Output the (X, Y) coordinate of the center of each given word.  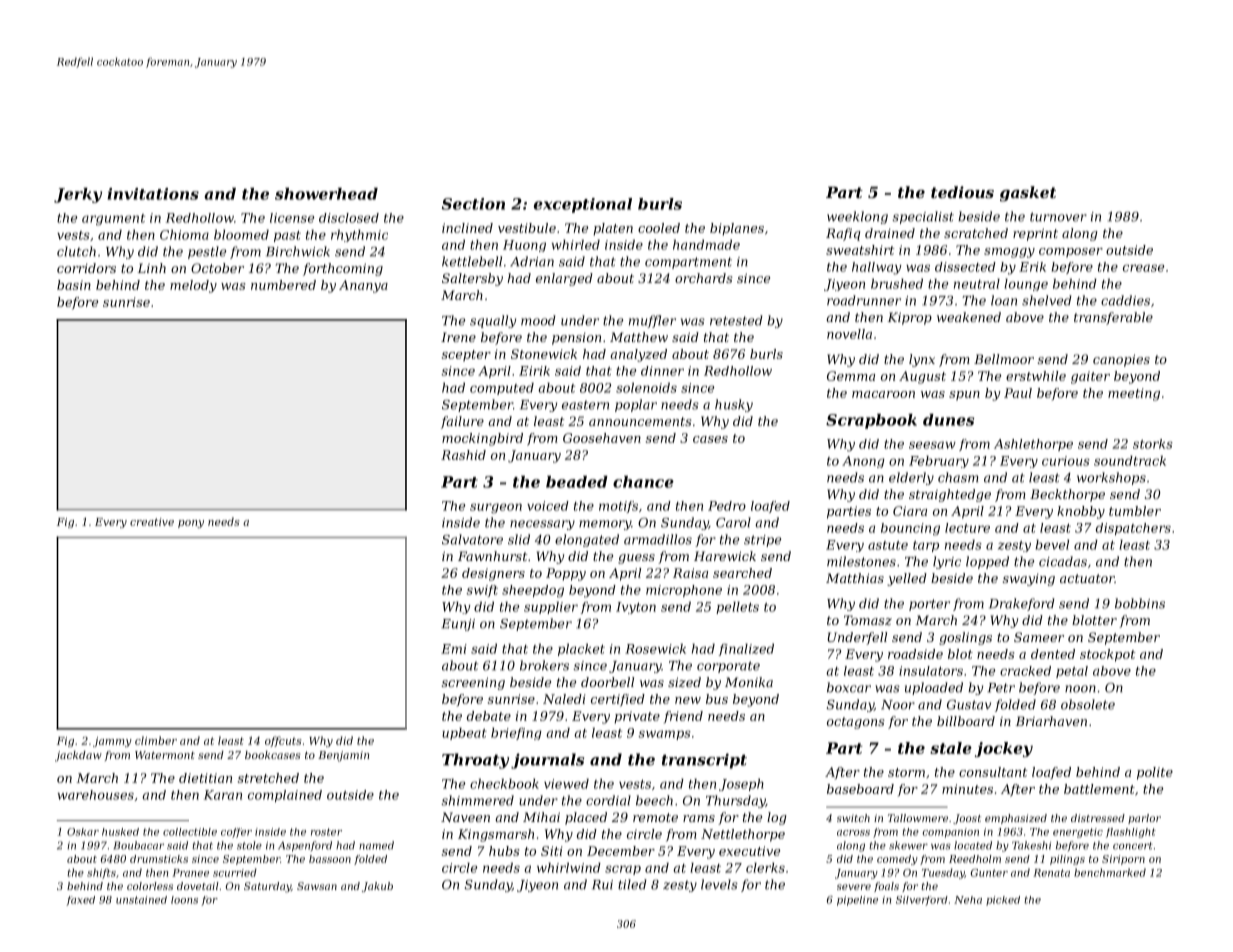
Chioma (184, 234)
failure (462, 422)
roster (326, 832)
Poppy (566, 574)
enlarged (564, 279)
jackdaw (78, 756)
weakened (969, 317)
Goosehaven (602, 438)
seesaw (932, 445)
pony (191, 524)
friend (683, 717)
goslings (965, 638)
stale (951, 748)
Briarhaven (1051, 721)
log (777, 818)
